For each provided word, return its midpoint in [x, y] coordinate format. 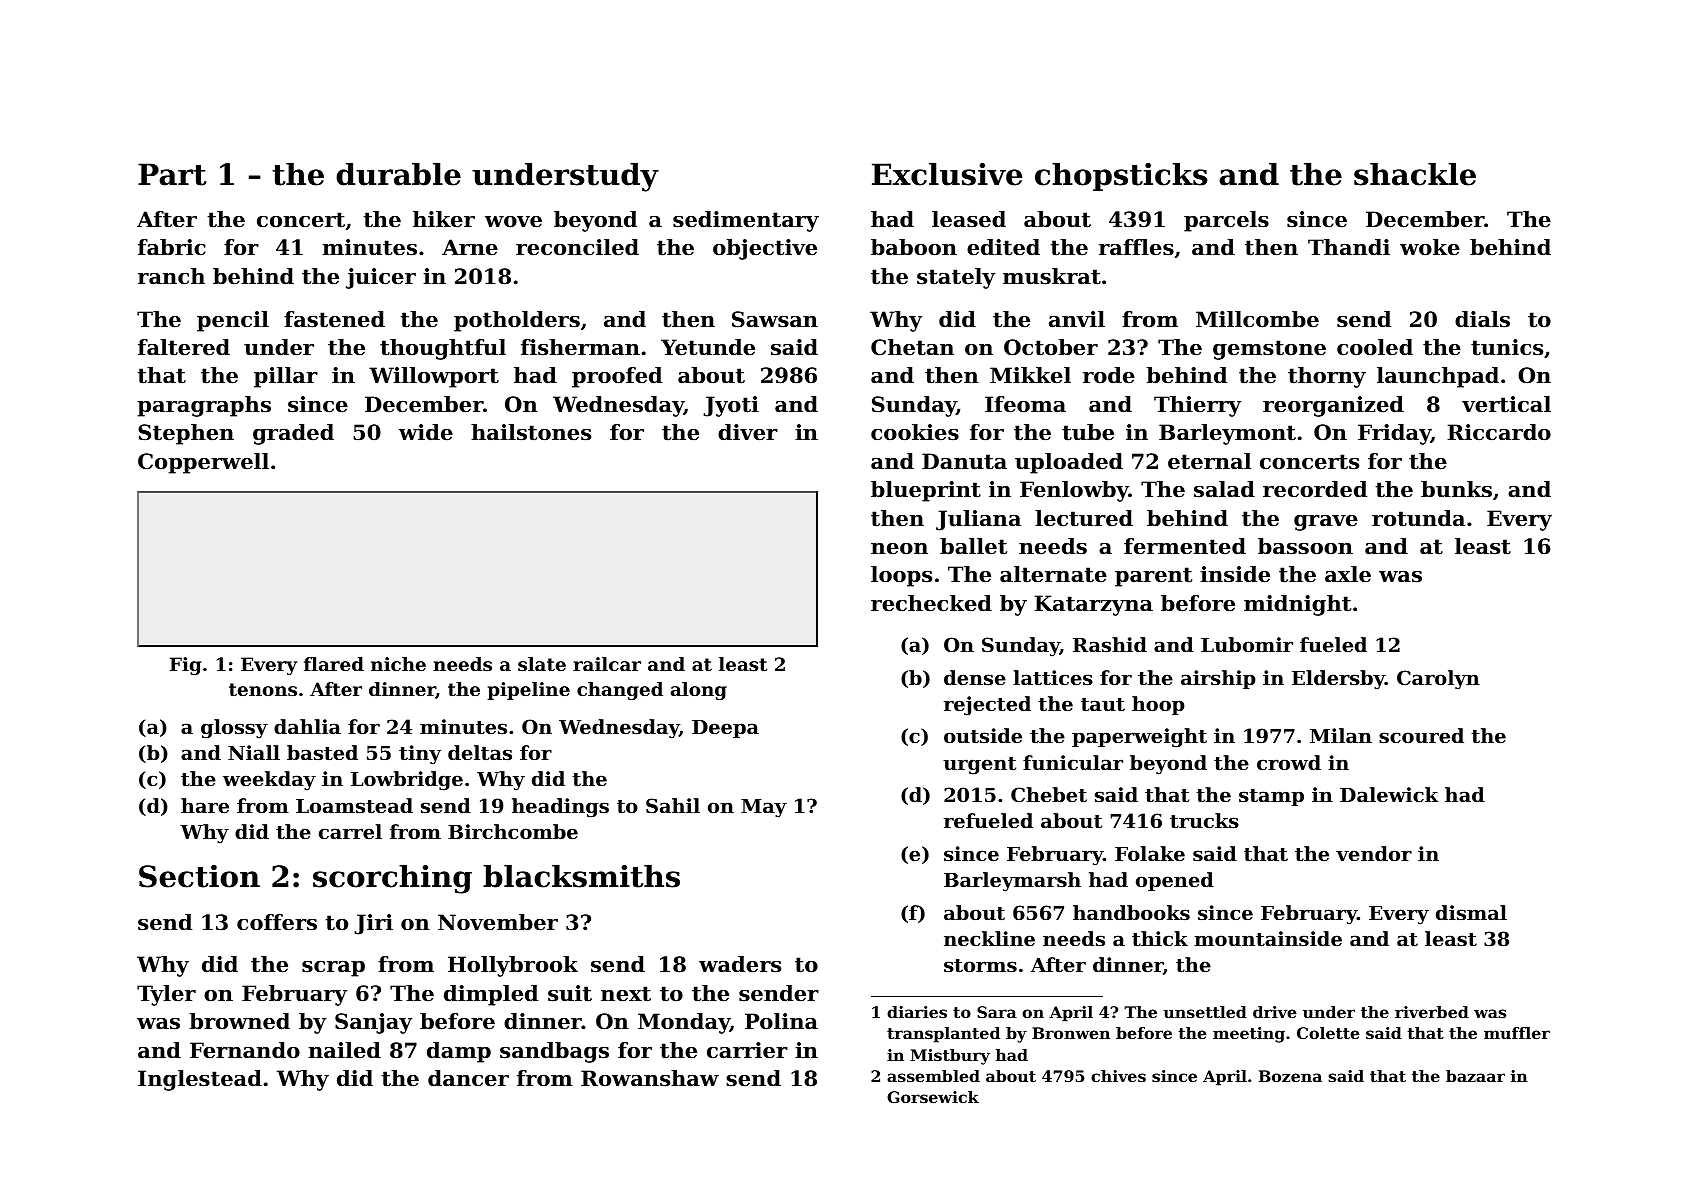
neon [899, 549]
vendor [1374, 853]
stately [956, 278]
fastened [334, 319]
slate [542, 664]
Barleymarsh [1012, 882]
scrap [333, 969]
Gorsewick [933, 1097]
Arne [470, 247]
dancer [468, 1078]
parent [1153, 577]
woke [1430, 247]
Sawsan [775, 319]
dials [1482, 319]
